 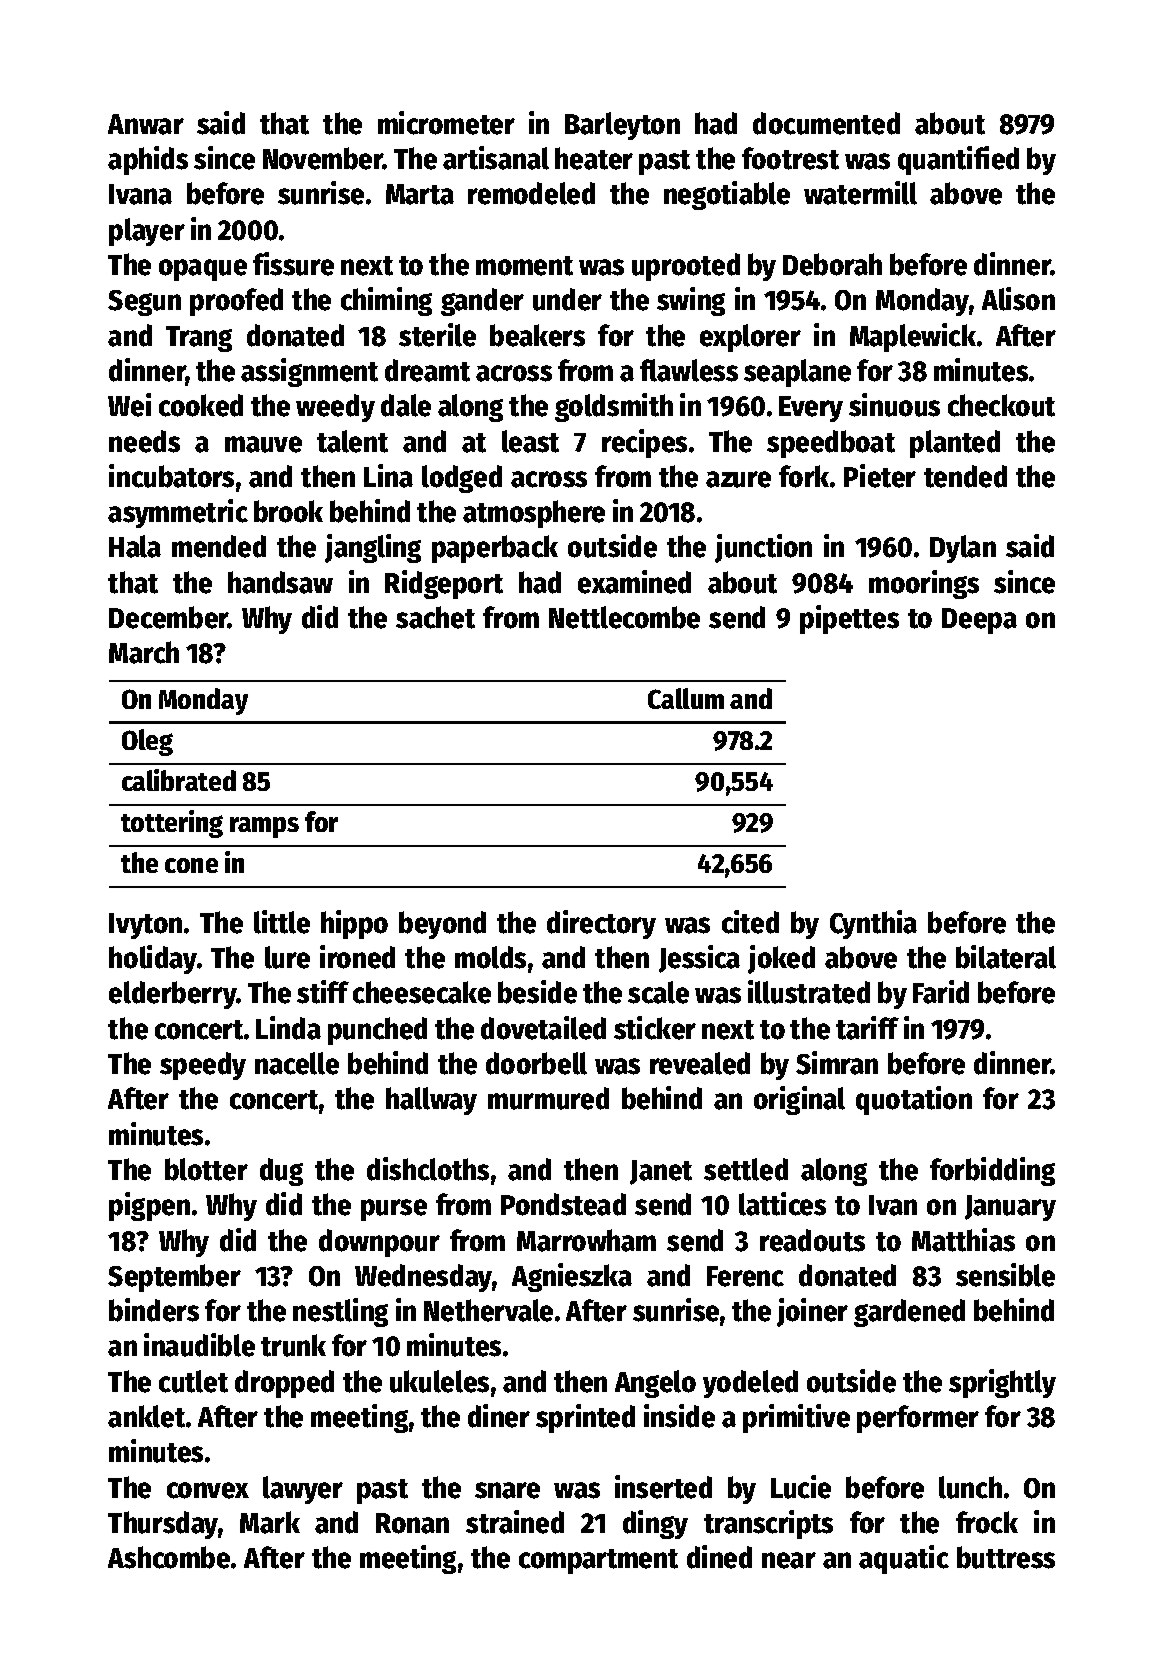 What do you see at coordinates (1018, 299) in the screenshot?
I see `Alison` at bounding box center [1018, 299].
